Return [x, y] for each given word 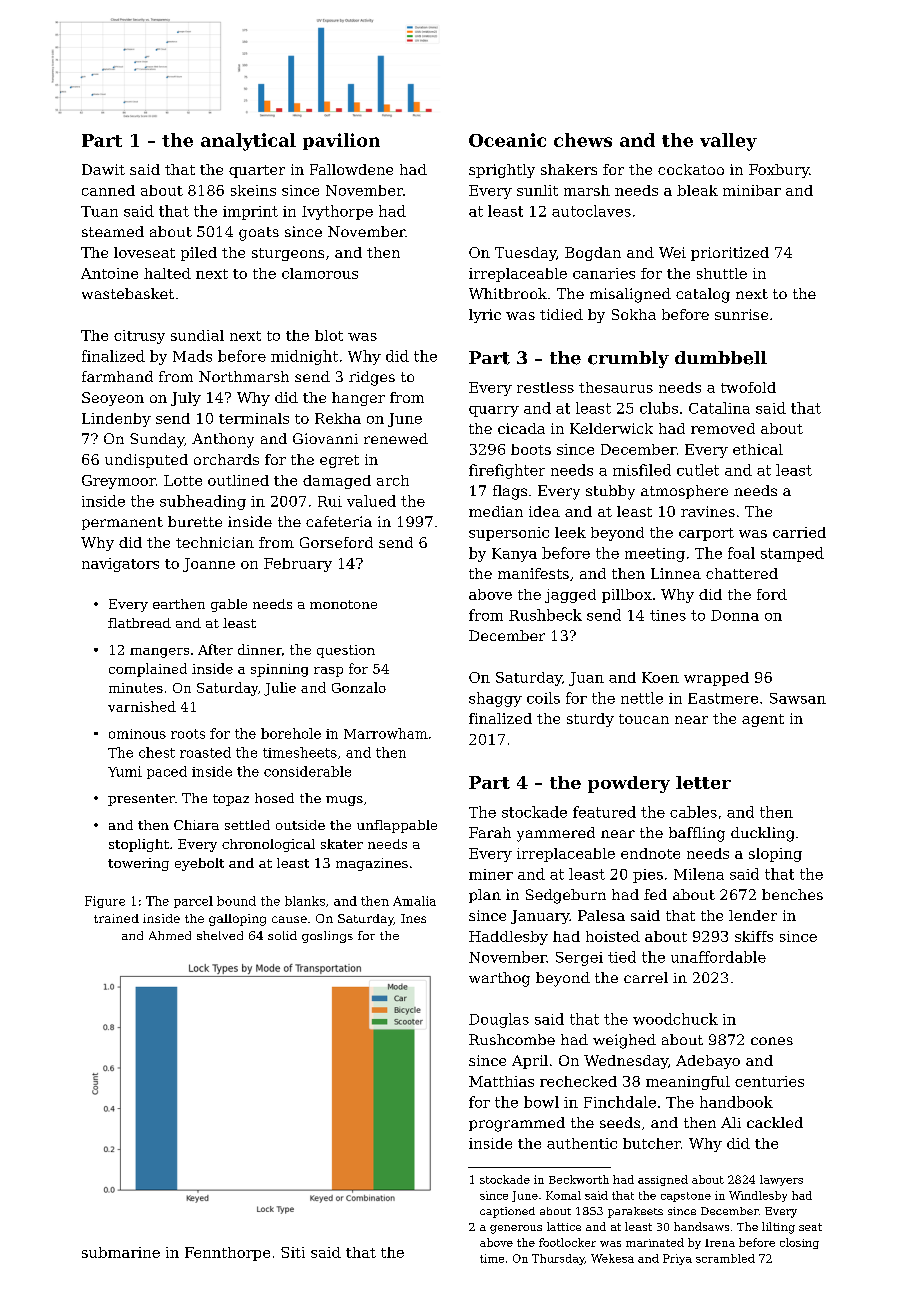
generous [516, 1229]
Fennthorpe [227, 1254]
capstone [686, 1197]
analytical [248, 142]
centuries [769, 1081]
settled [247, 825]
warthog [499, 979]
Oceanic [507, 140]
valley [728, 142]
